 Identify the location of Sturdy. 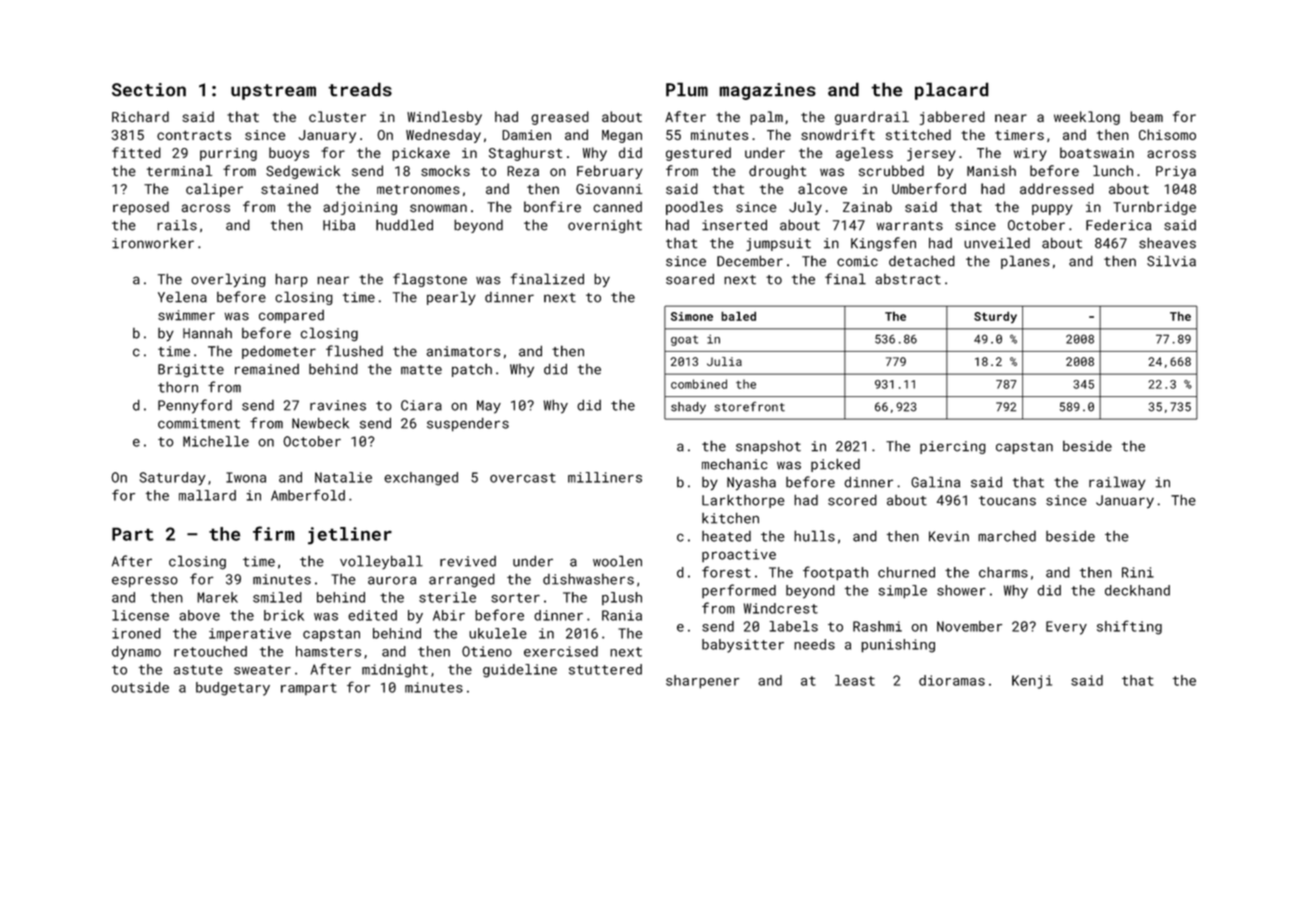
(995, 317).
